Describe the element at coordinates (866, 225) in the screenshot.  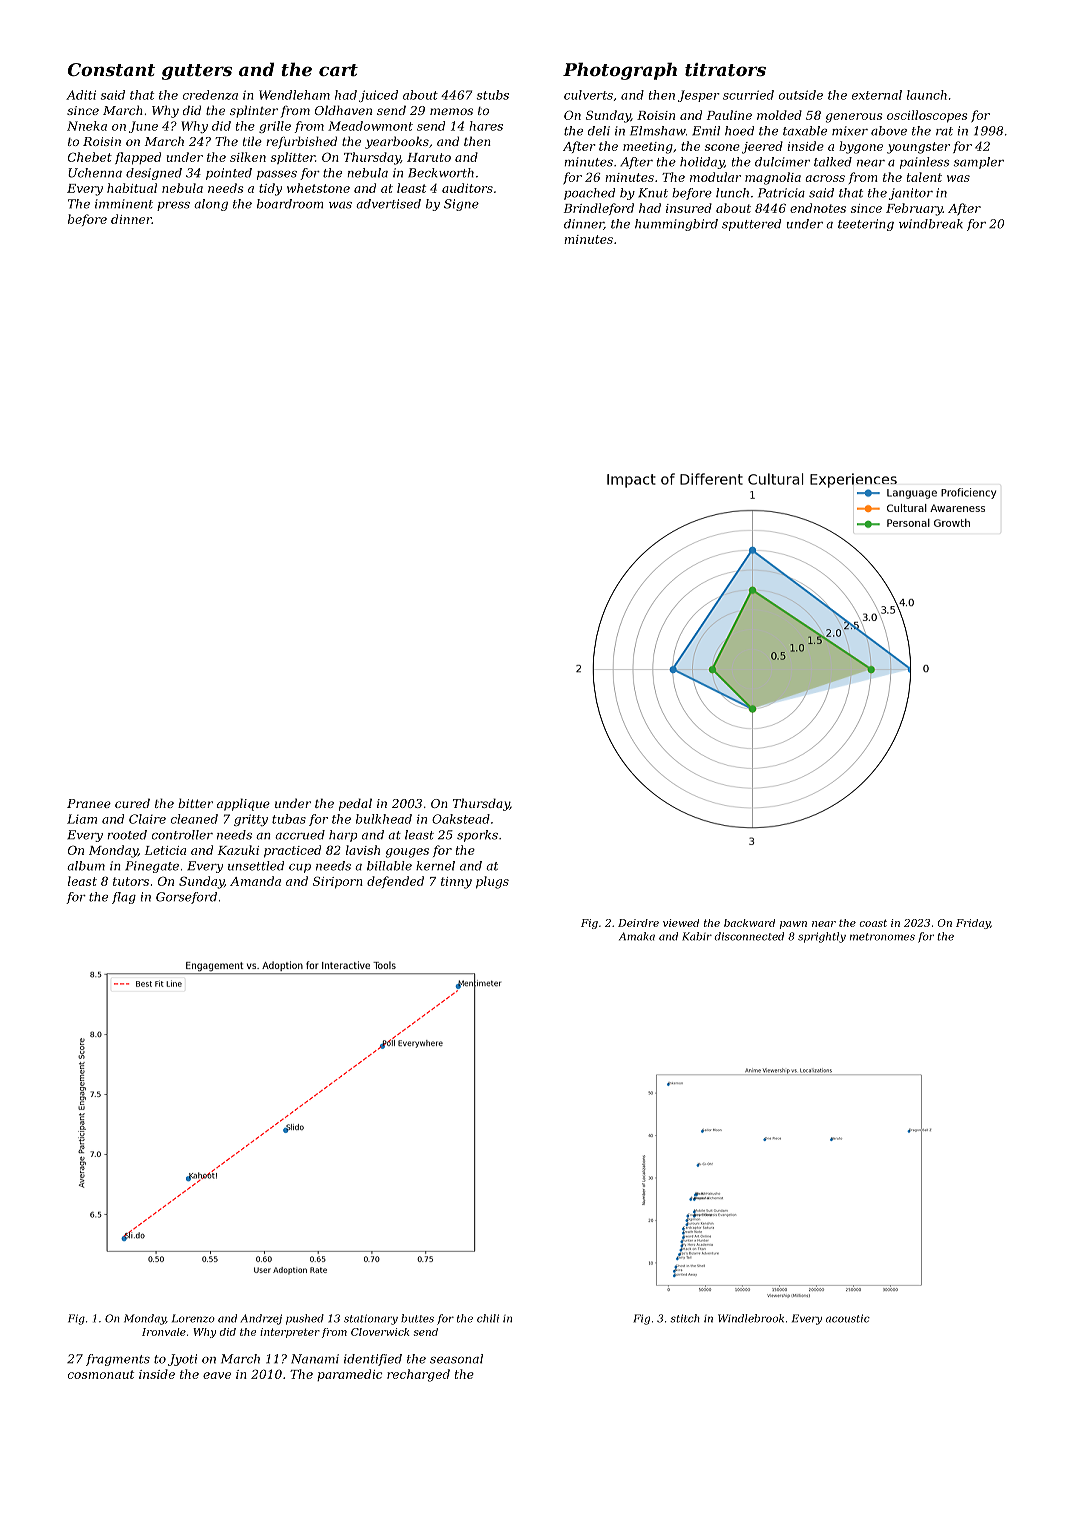
I see `teetering` at that location.
